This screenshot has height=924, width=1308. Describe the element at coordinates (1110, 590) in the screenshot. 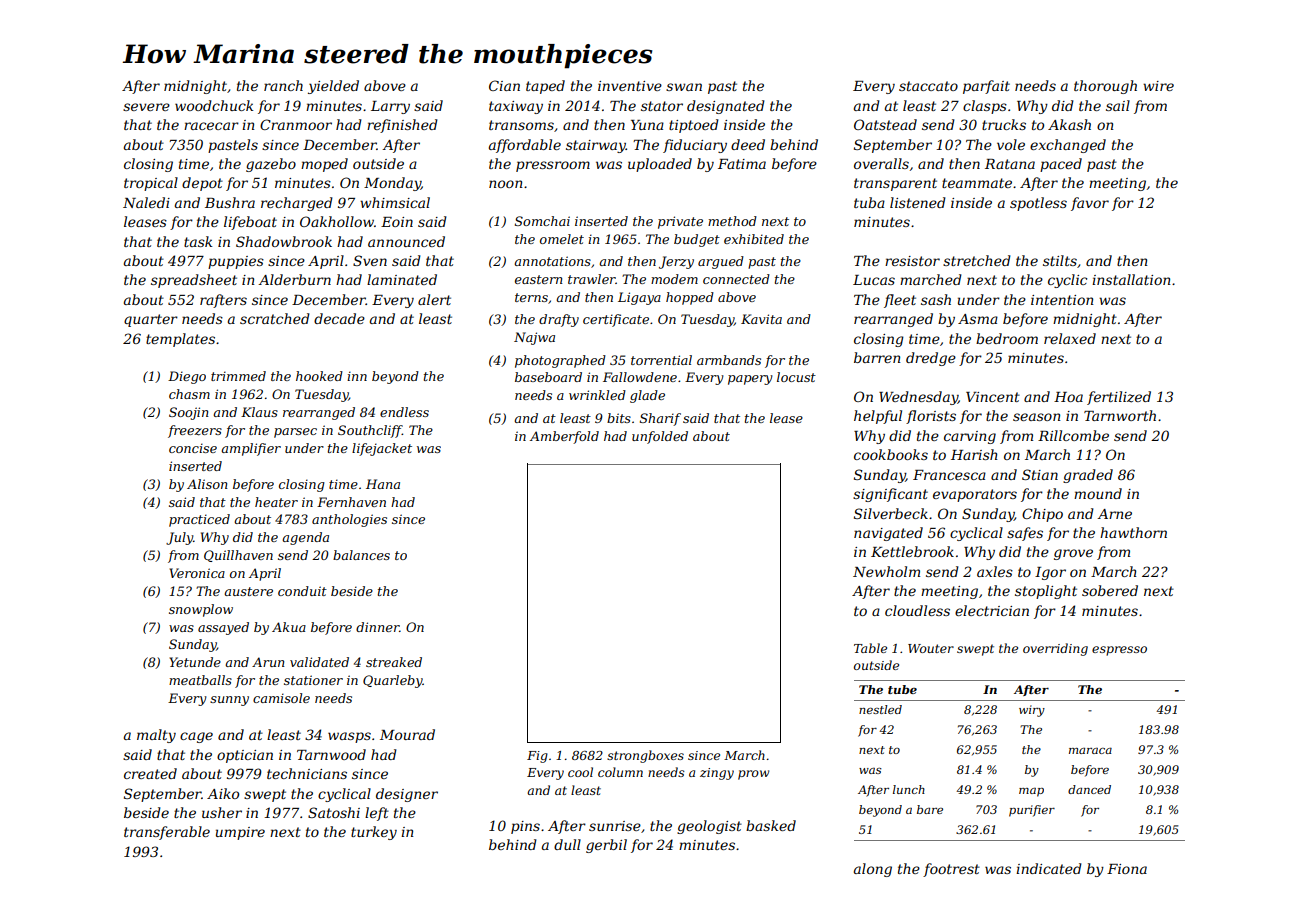

I see `sobered` at that location.
